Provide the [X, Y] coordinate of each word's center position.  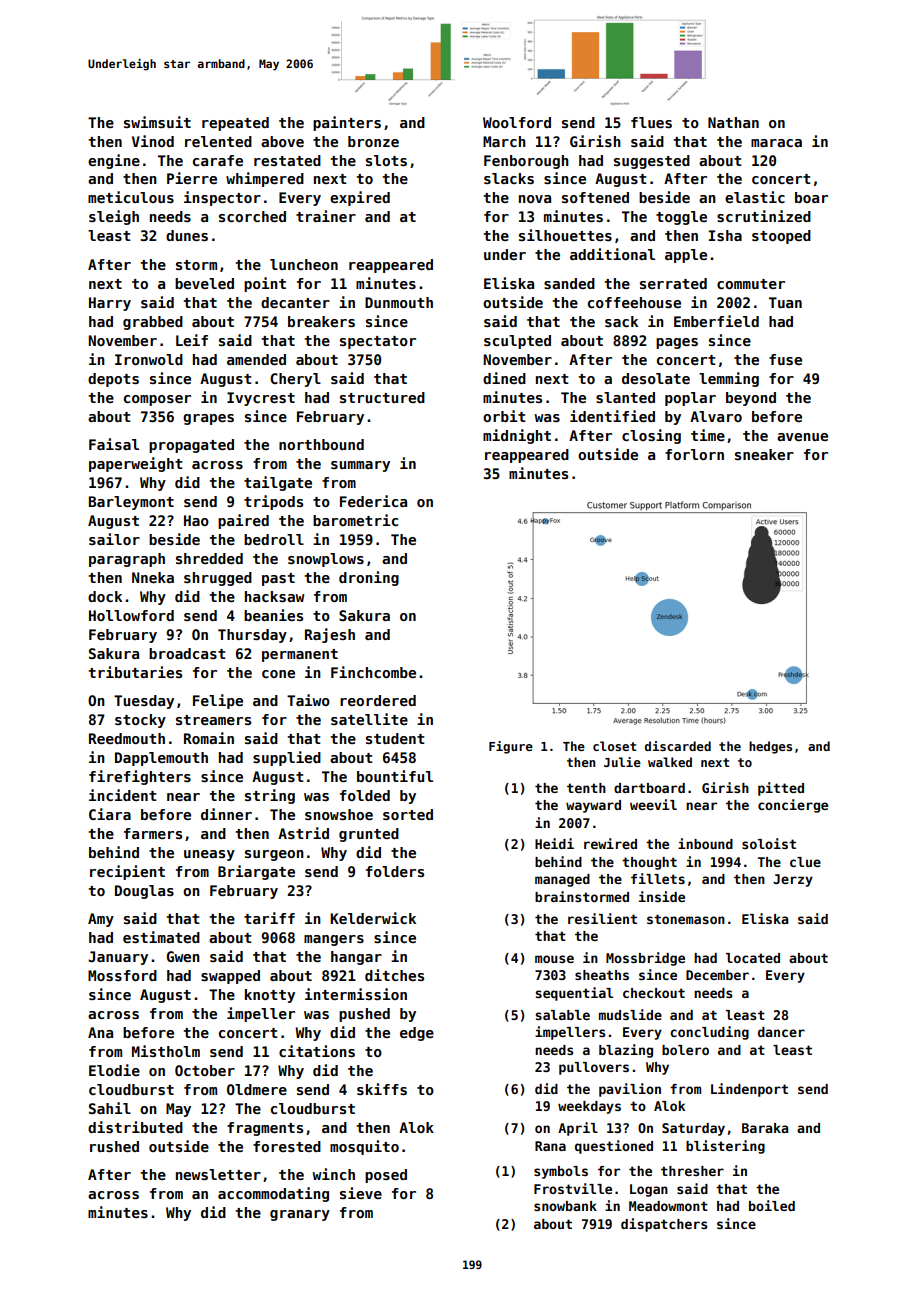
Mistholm [166, 1051]
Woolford [517, 122]
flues [651, 122]
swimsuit [157, 122]
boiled [772, 1205]
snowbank [565, 1206]
